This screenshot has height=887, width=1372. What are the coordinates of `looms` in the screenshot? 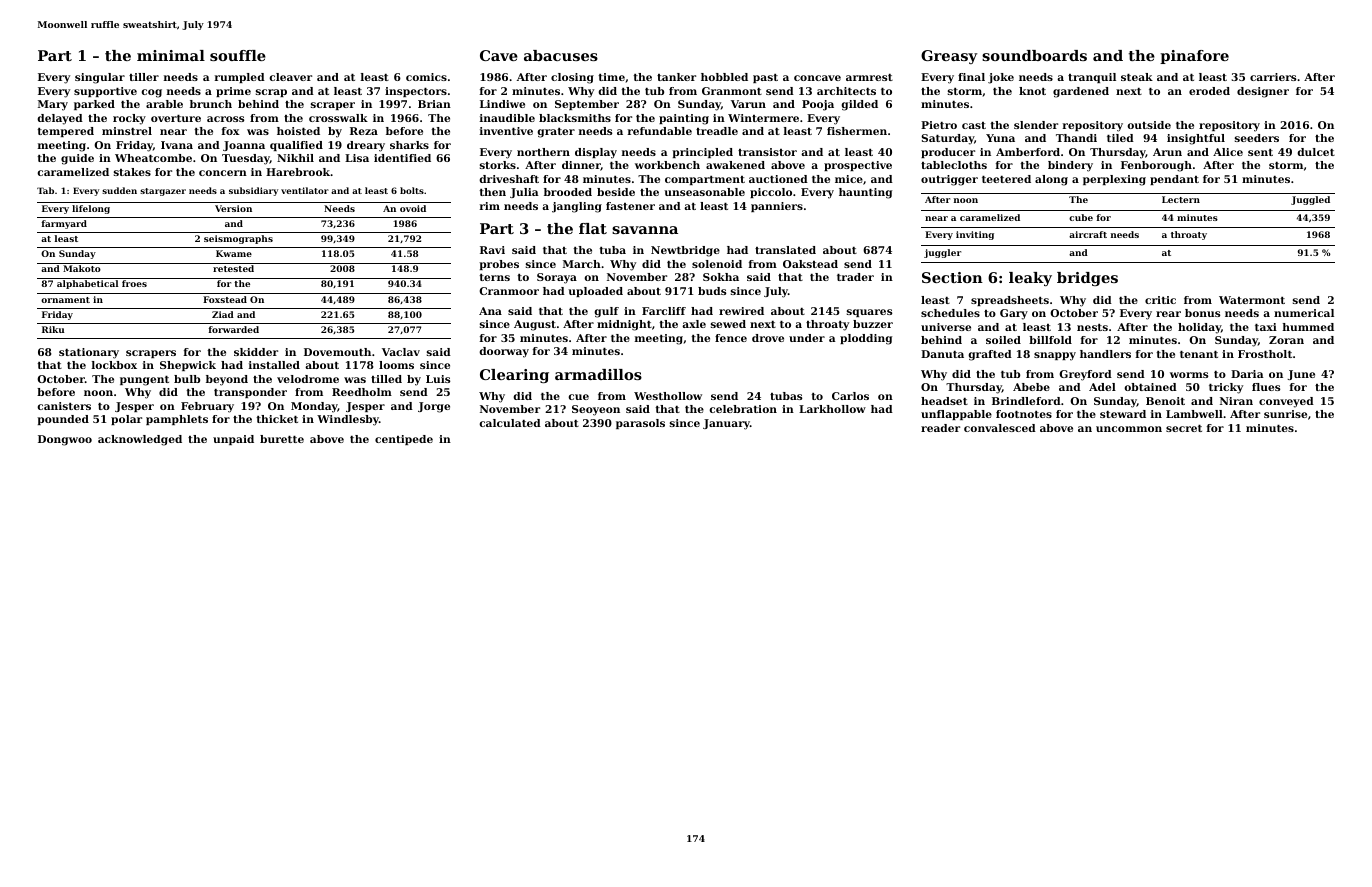 It's located at (396, 365).
